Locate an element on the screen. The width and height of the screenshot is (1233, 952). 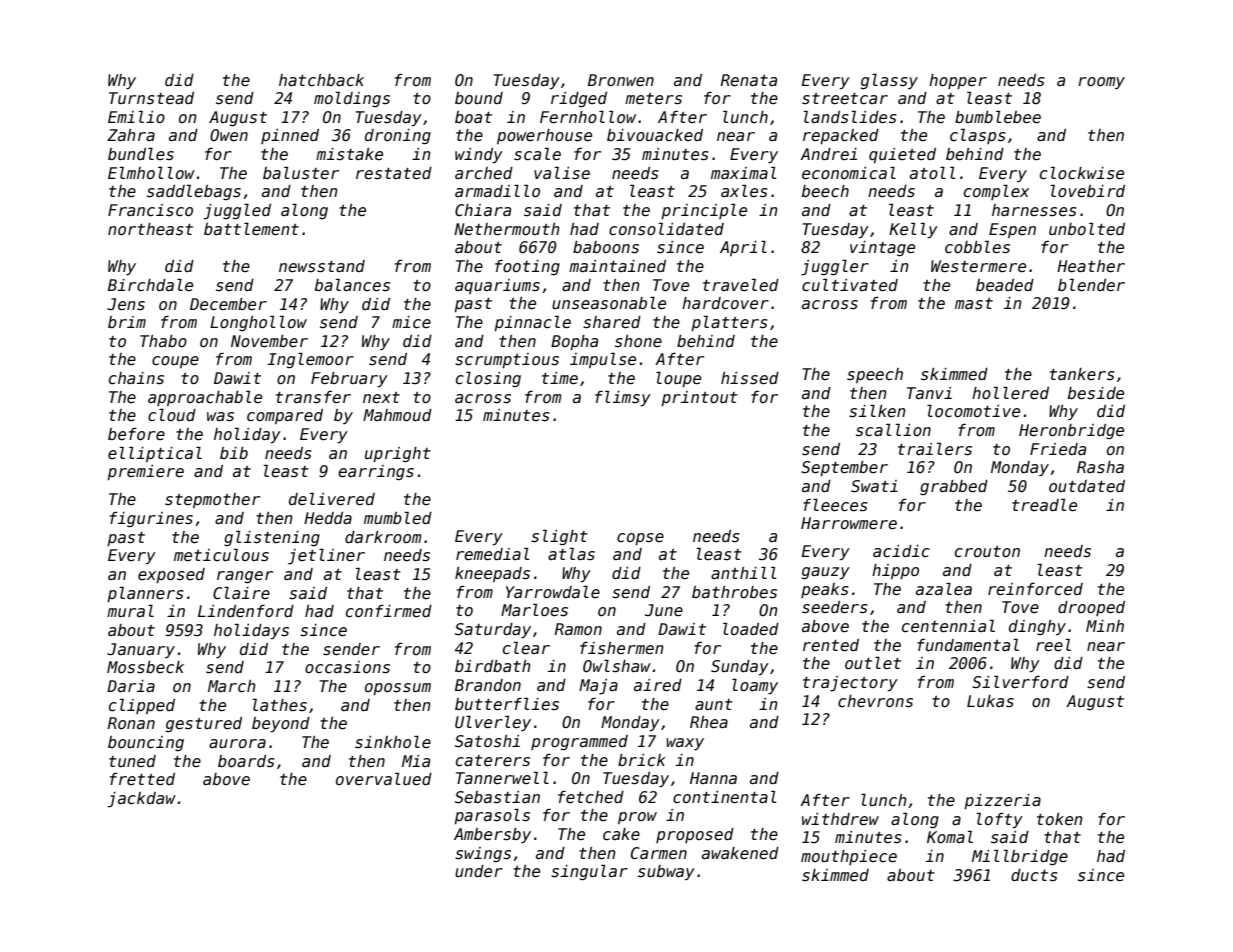
mistake is located at coordinates (349, 154).
